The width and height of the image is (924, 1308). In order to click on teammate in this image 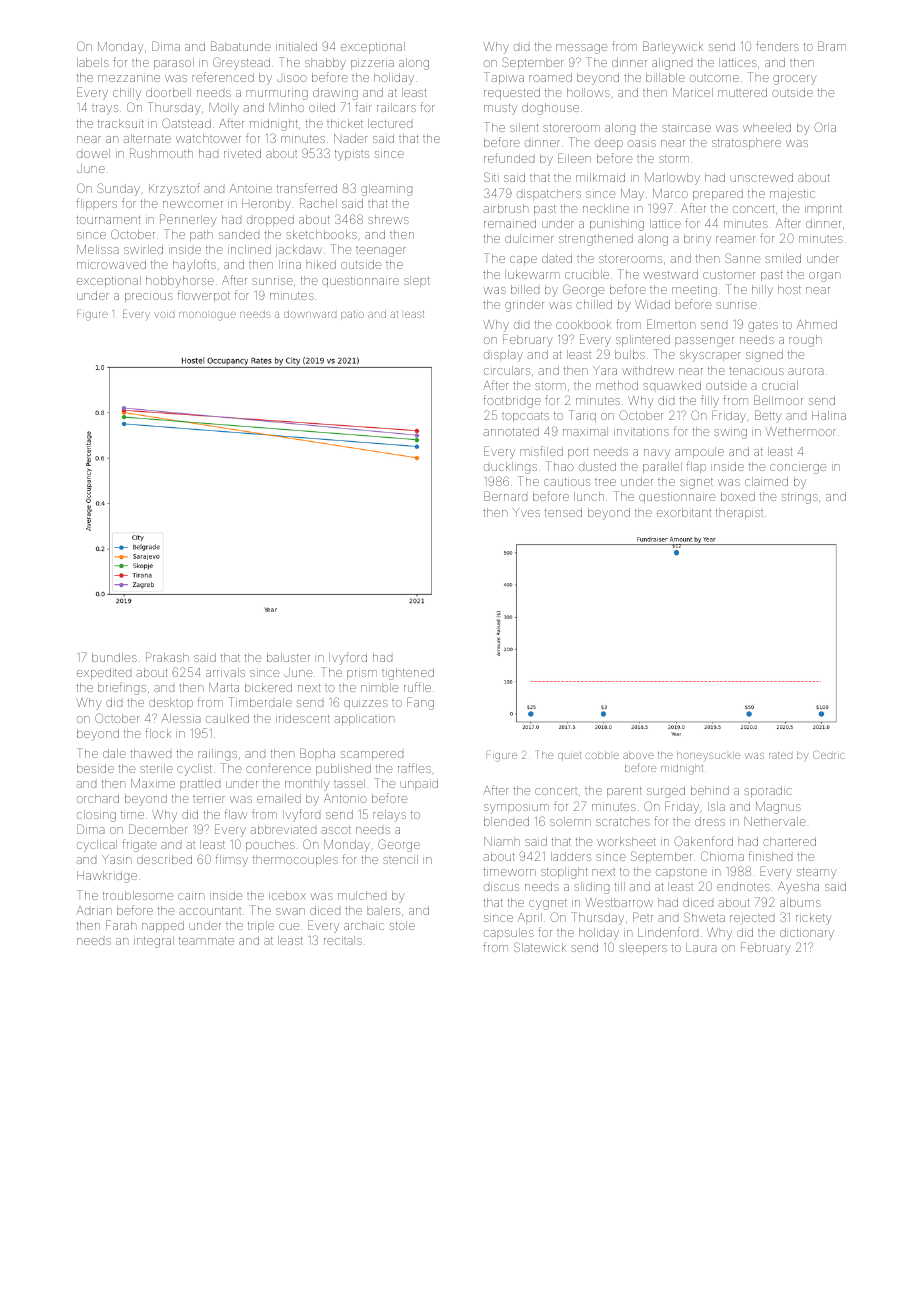, I will do `click(206, 941)`.
